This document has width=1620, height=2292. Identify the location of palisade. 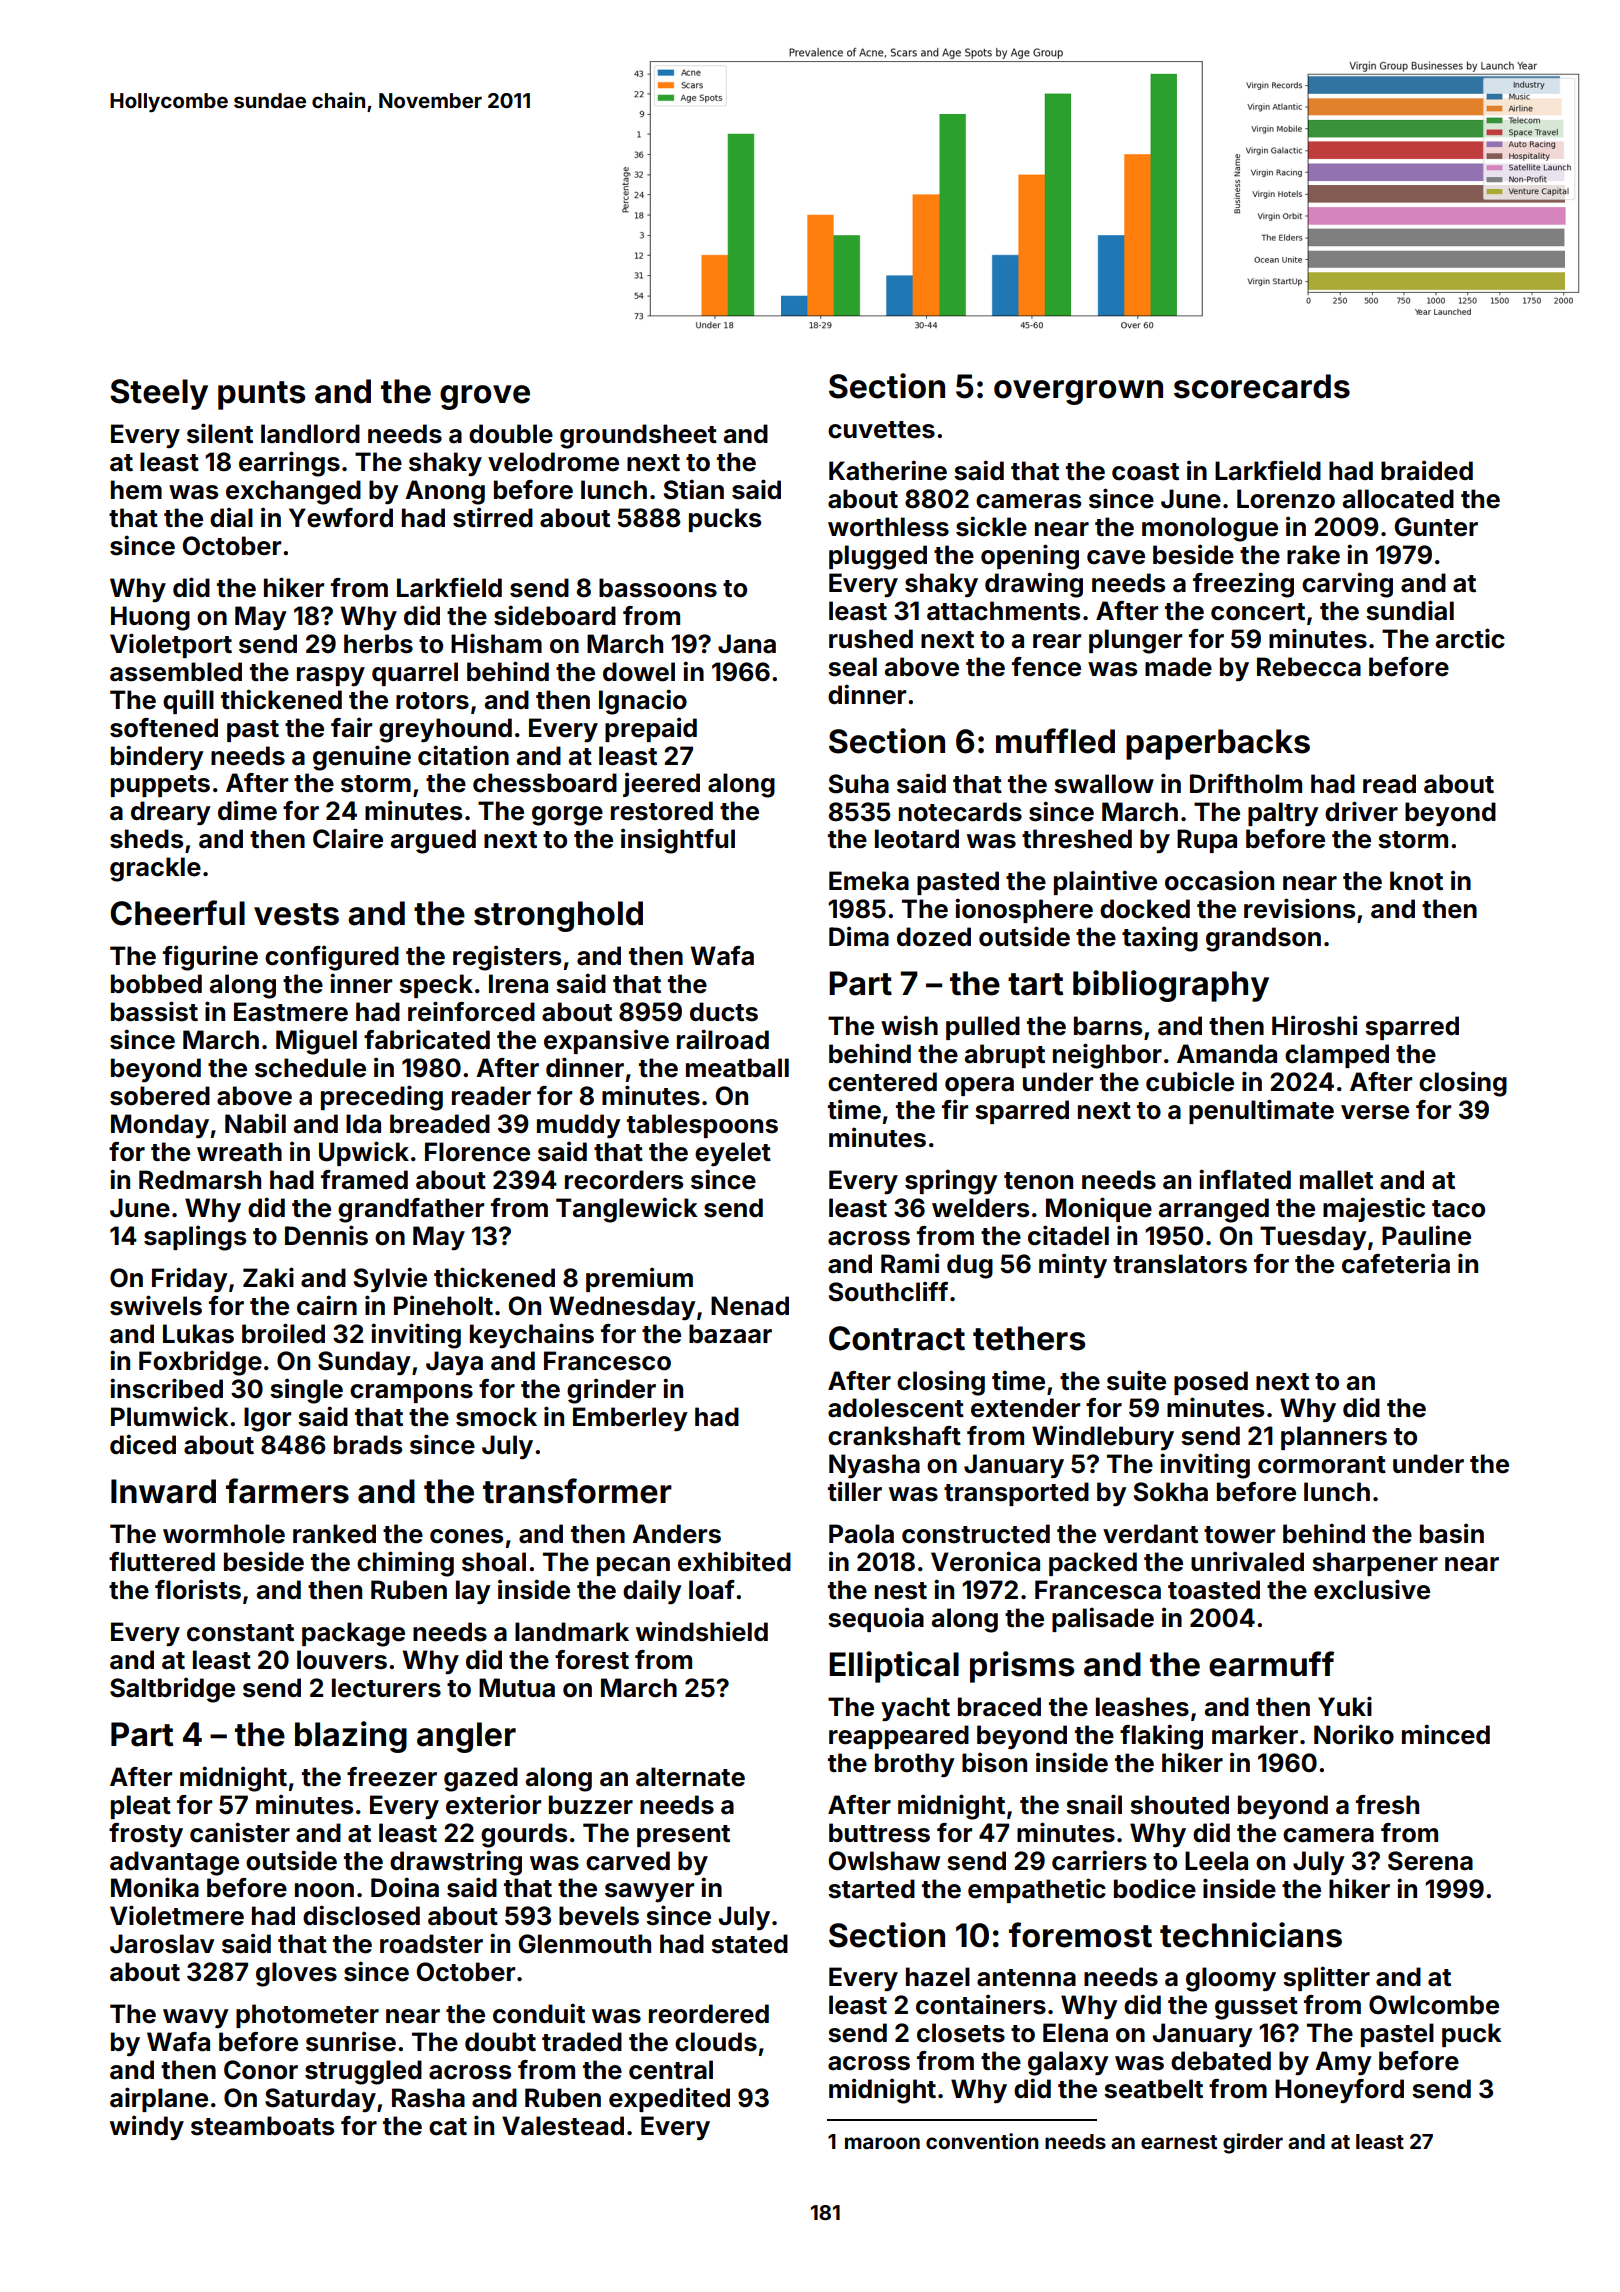
(1103, 1619).
